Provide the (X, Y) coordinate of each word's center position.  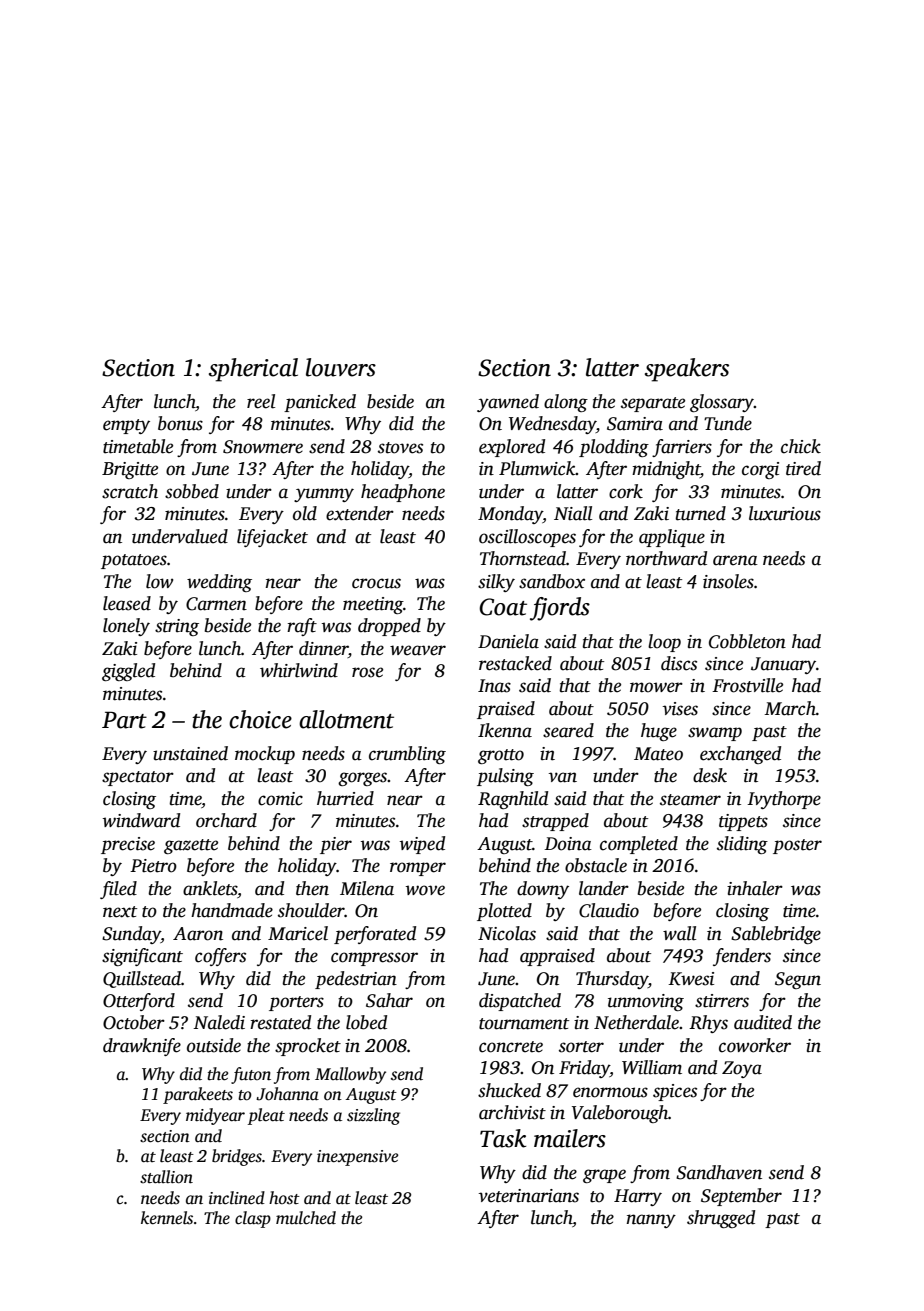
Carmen (216, 604)
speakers (687, 370)
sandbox (552, 581)
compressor (374, 959)
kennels (167, 1218)
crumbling (407, 755)
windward (141, 820)
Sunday (131, 935)
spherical (253, 370)
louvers (341, 367)
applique (672, 538)
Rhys (708, 1024)
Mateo (658, 754)
